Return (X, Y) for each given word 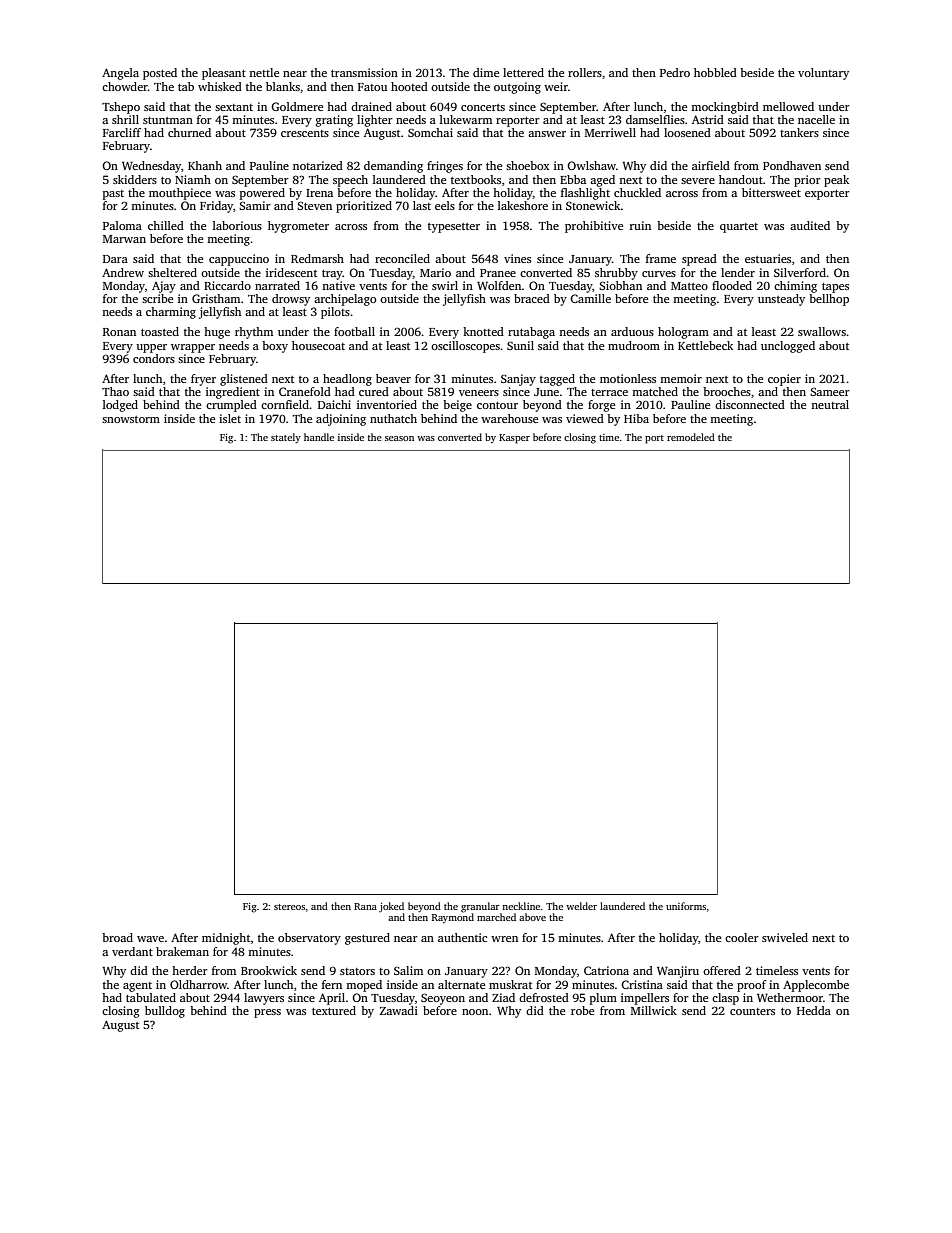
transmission (364, 72)
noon (475, 1012)
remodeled (691, 437)
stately (286, 438)
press (267, 1013)
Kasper (514, 439)
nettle (264, 72)
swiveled (785, 937)
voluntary (823, 74)
